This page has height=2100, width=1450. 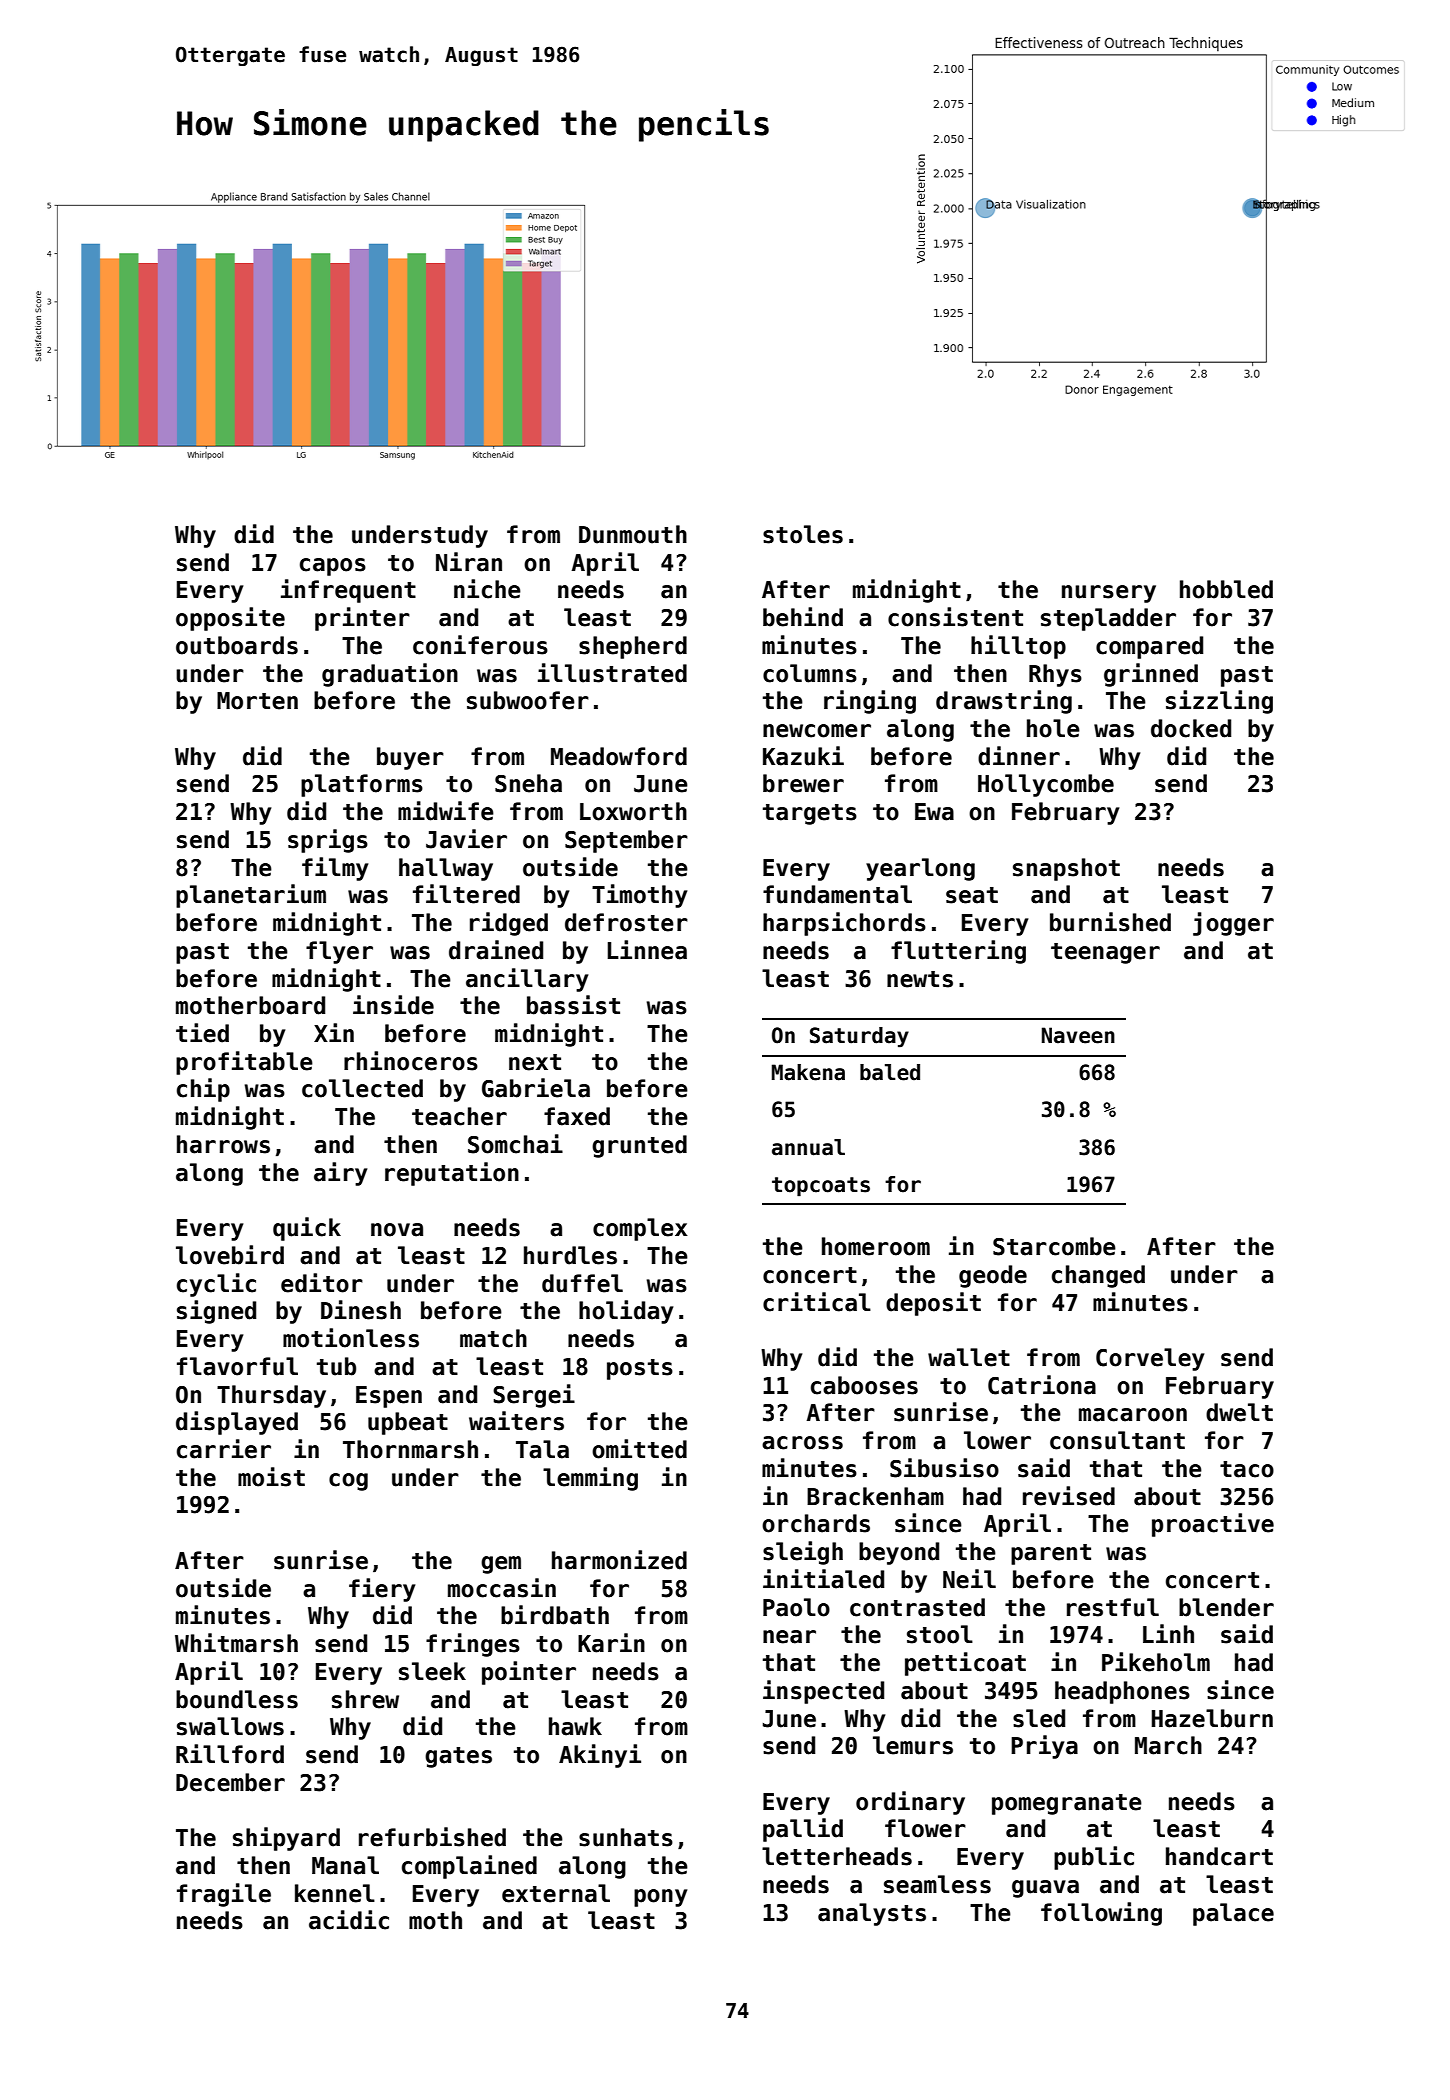 What do you see at coordinates (1110, 922) in the page?
I see `burnished` at bounding box center [1110, 922].
